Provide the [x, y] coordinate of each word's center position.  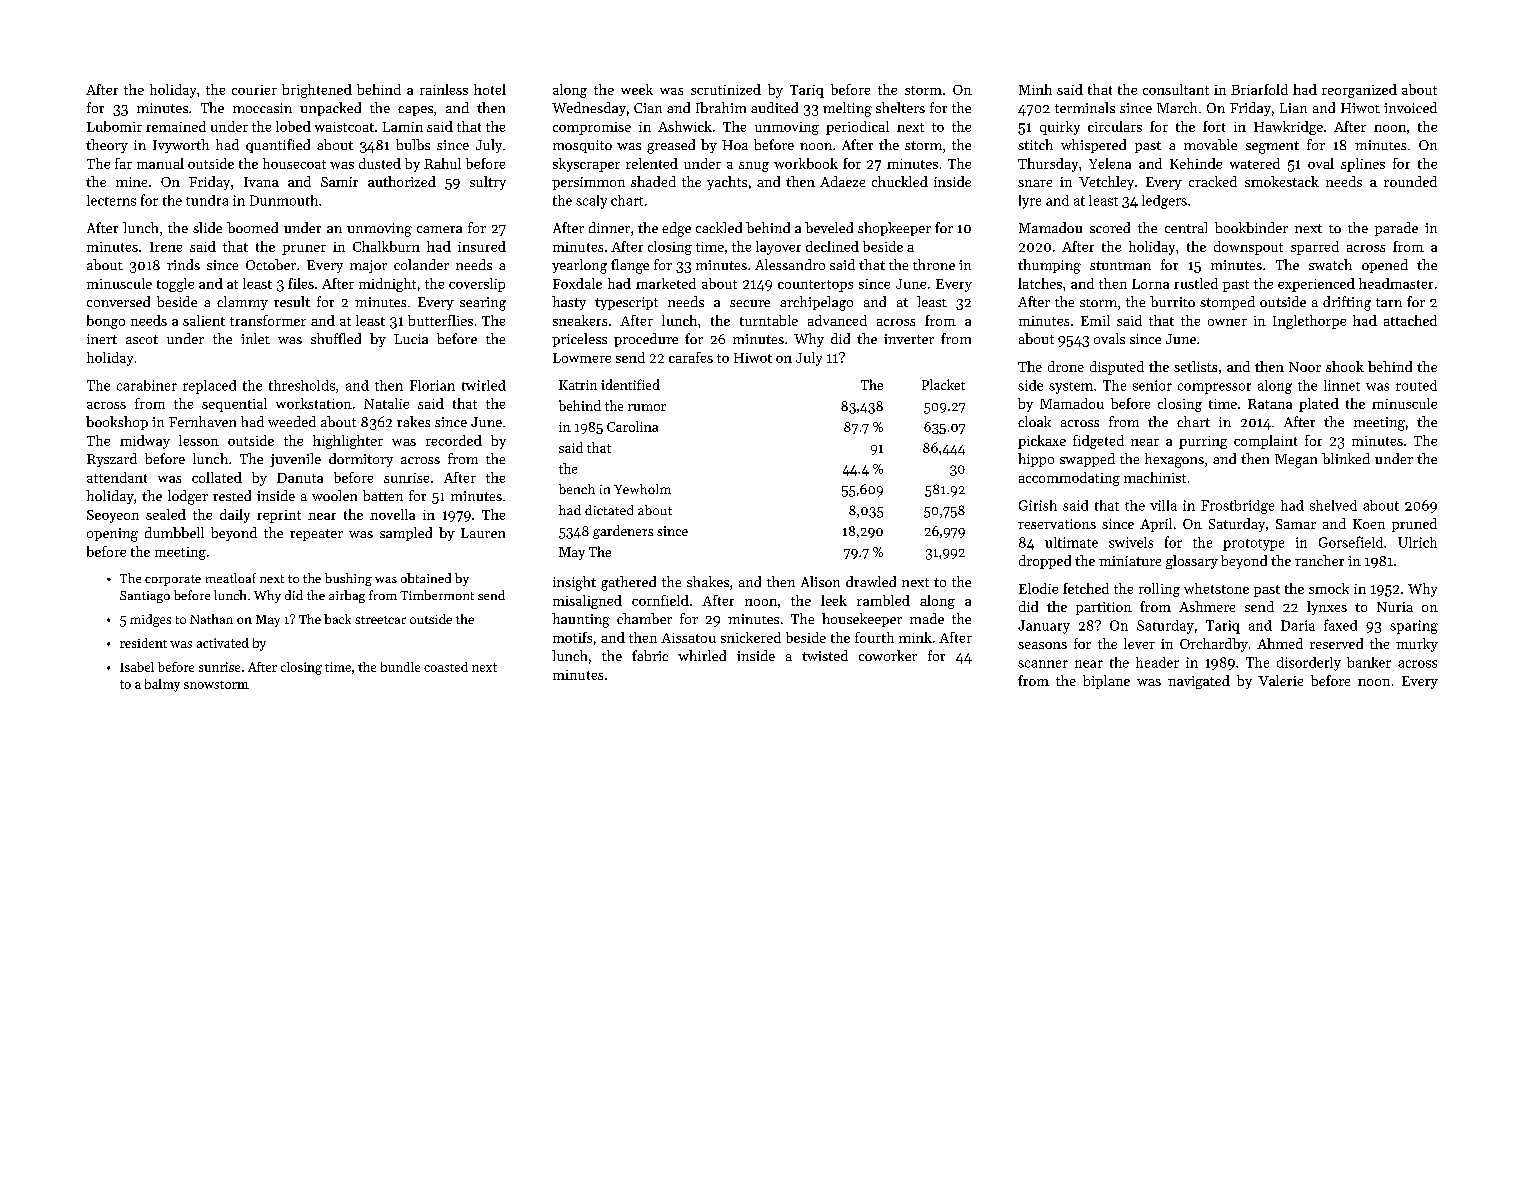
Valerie [1280, 680]
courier [254, 90]
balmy [162, 685]
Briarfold [1259, 89]
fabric [650, 655]
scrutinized [726, 89]
